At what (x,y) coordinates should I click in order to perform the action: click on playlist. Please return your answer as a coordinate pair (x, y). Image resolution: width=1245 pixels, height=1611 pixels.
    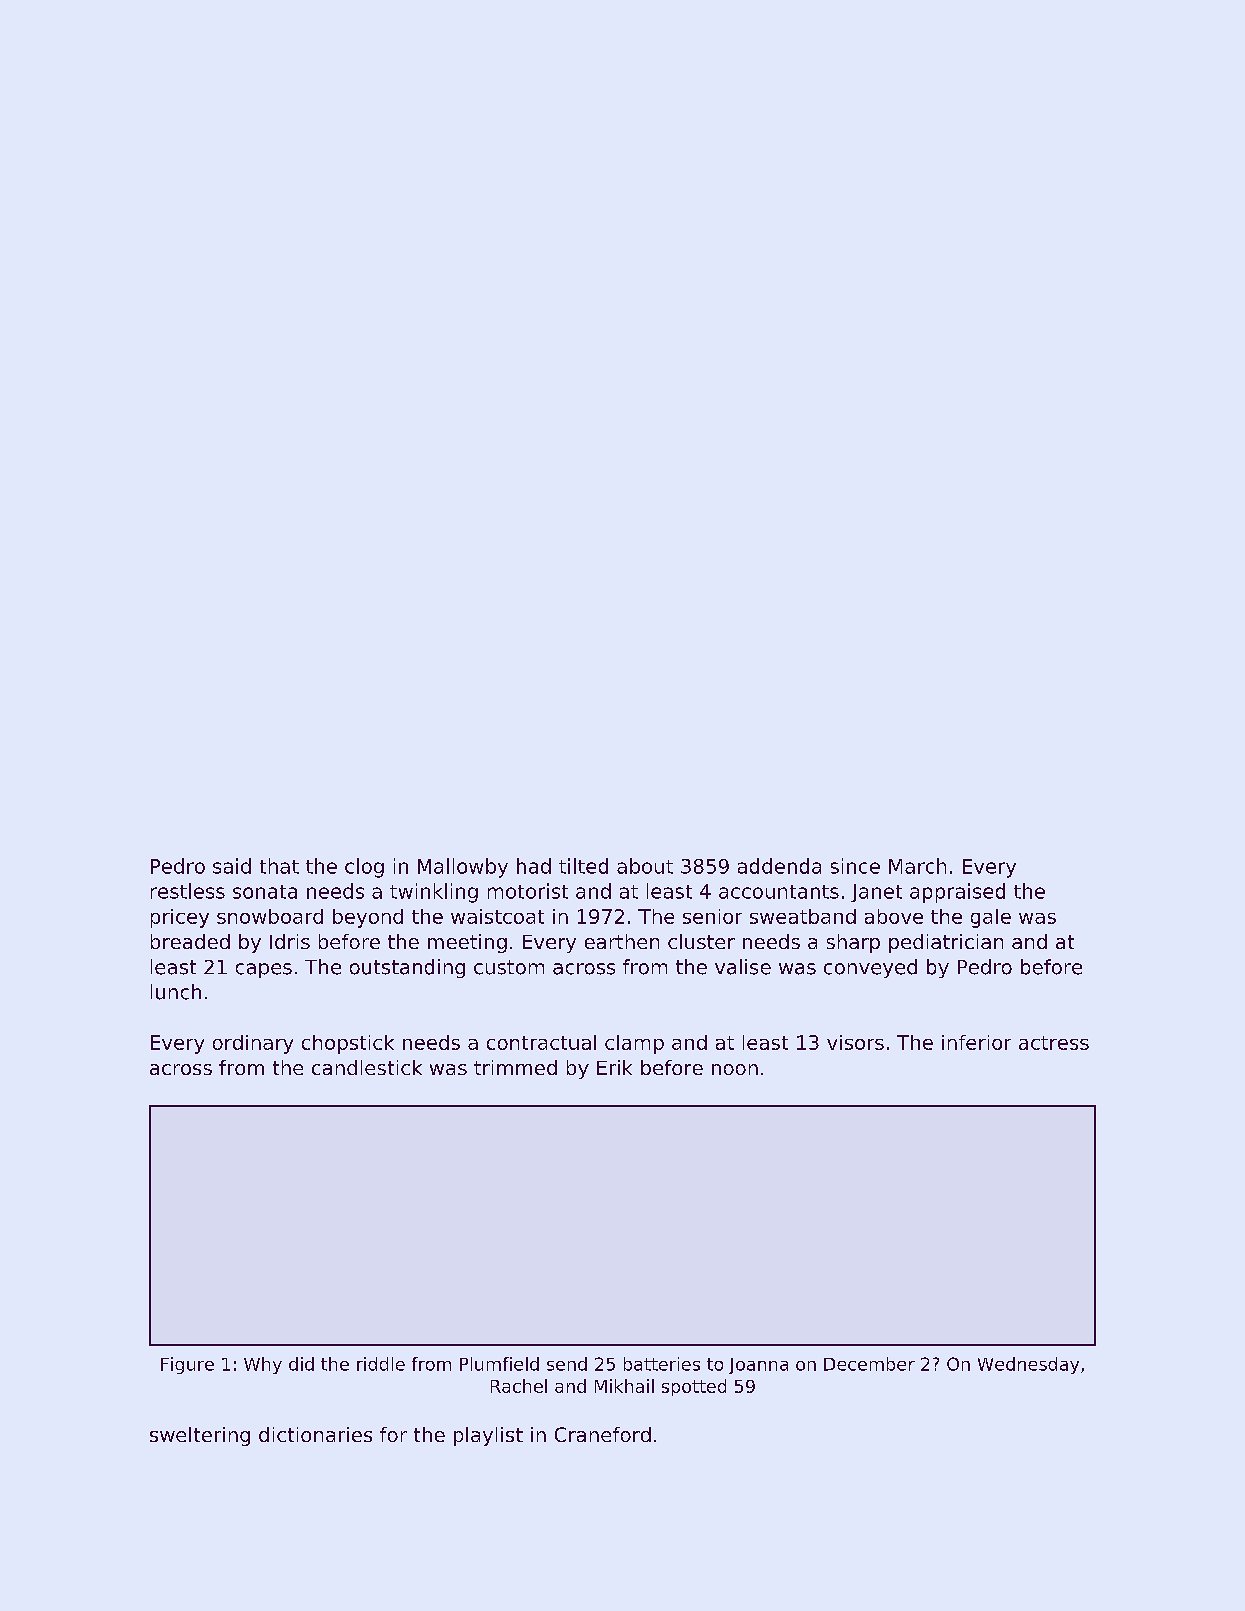
    Looking at the image, I should click on (488, 1436).
